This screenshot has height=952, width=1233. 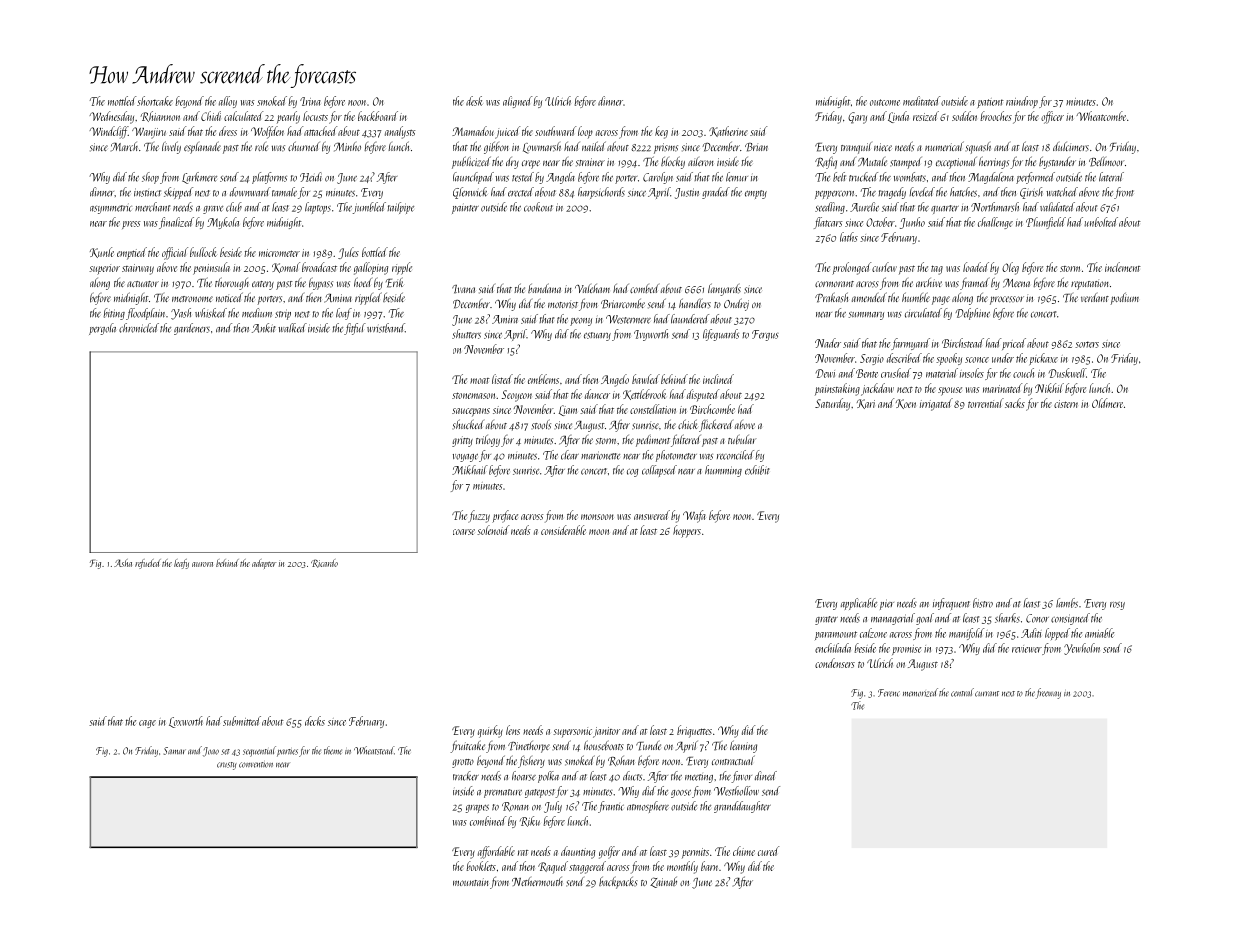 What do you see at coordinates (256, 765) in the screenshot?
I see `convention` at bounding box center [256, 765].
